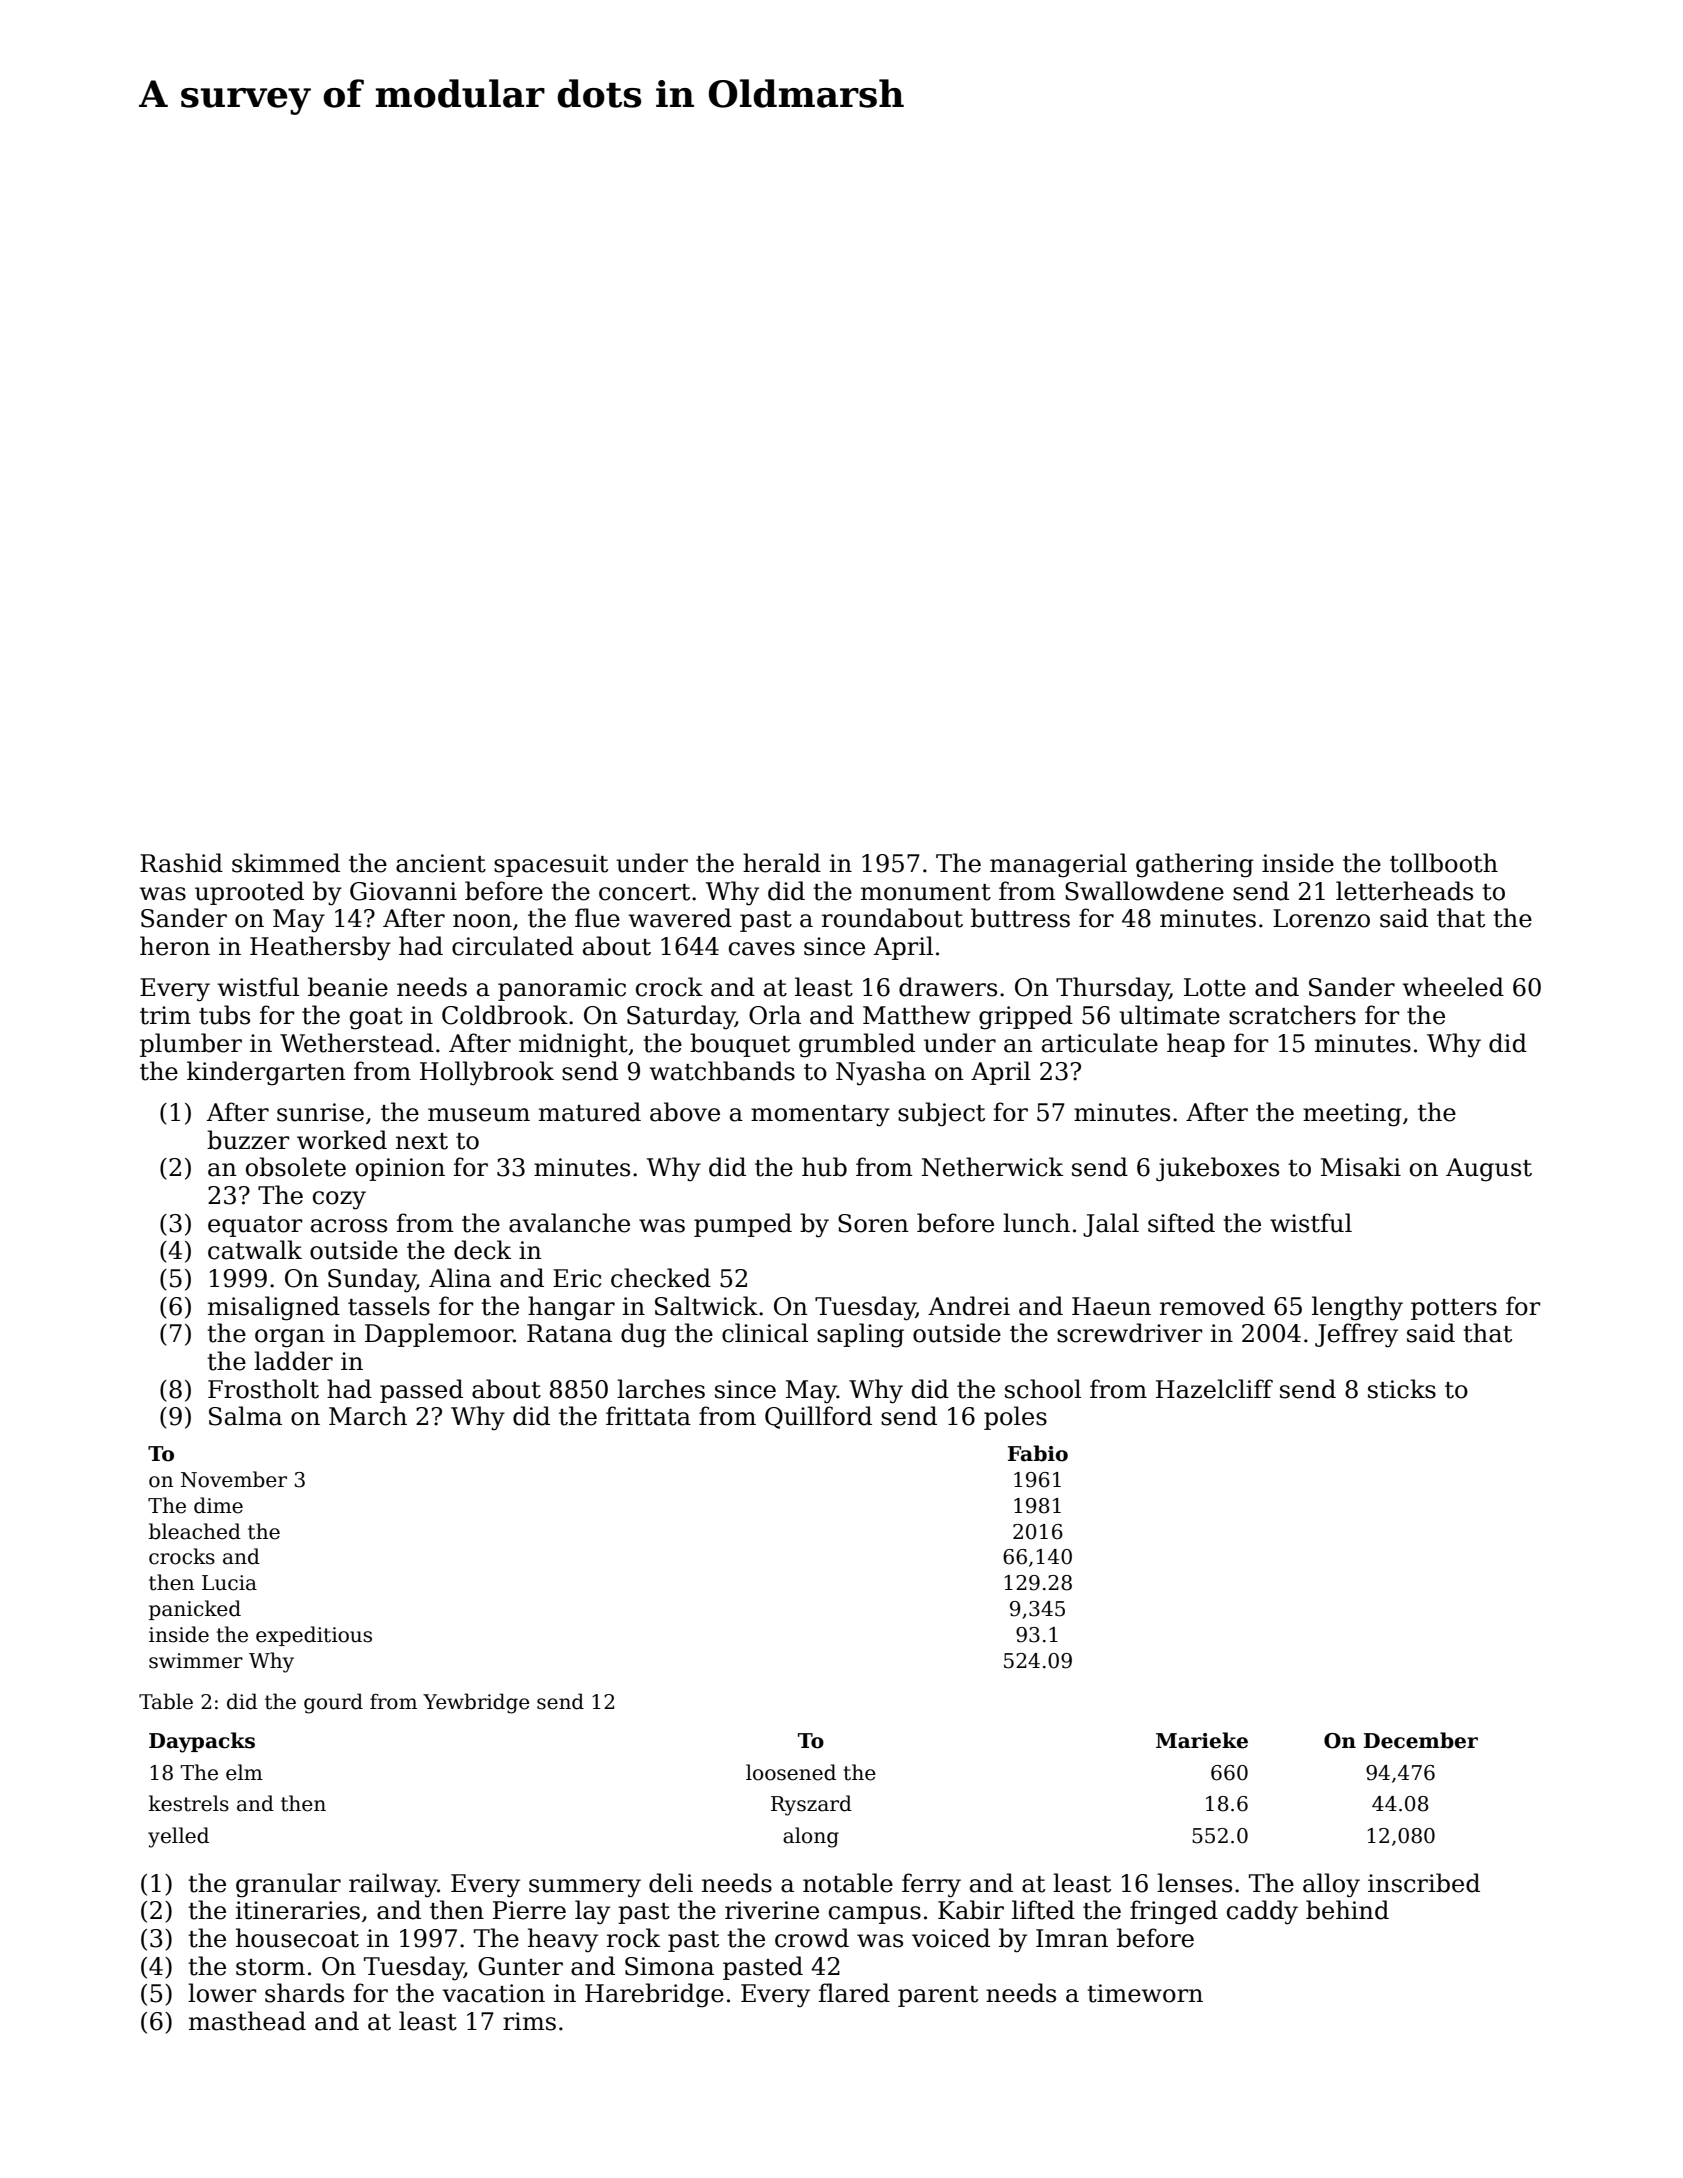 This screenshot has height=2178, width=1683. I want to click on potters, so click(1454, 1309).
